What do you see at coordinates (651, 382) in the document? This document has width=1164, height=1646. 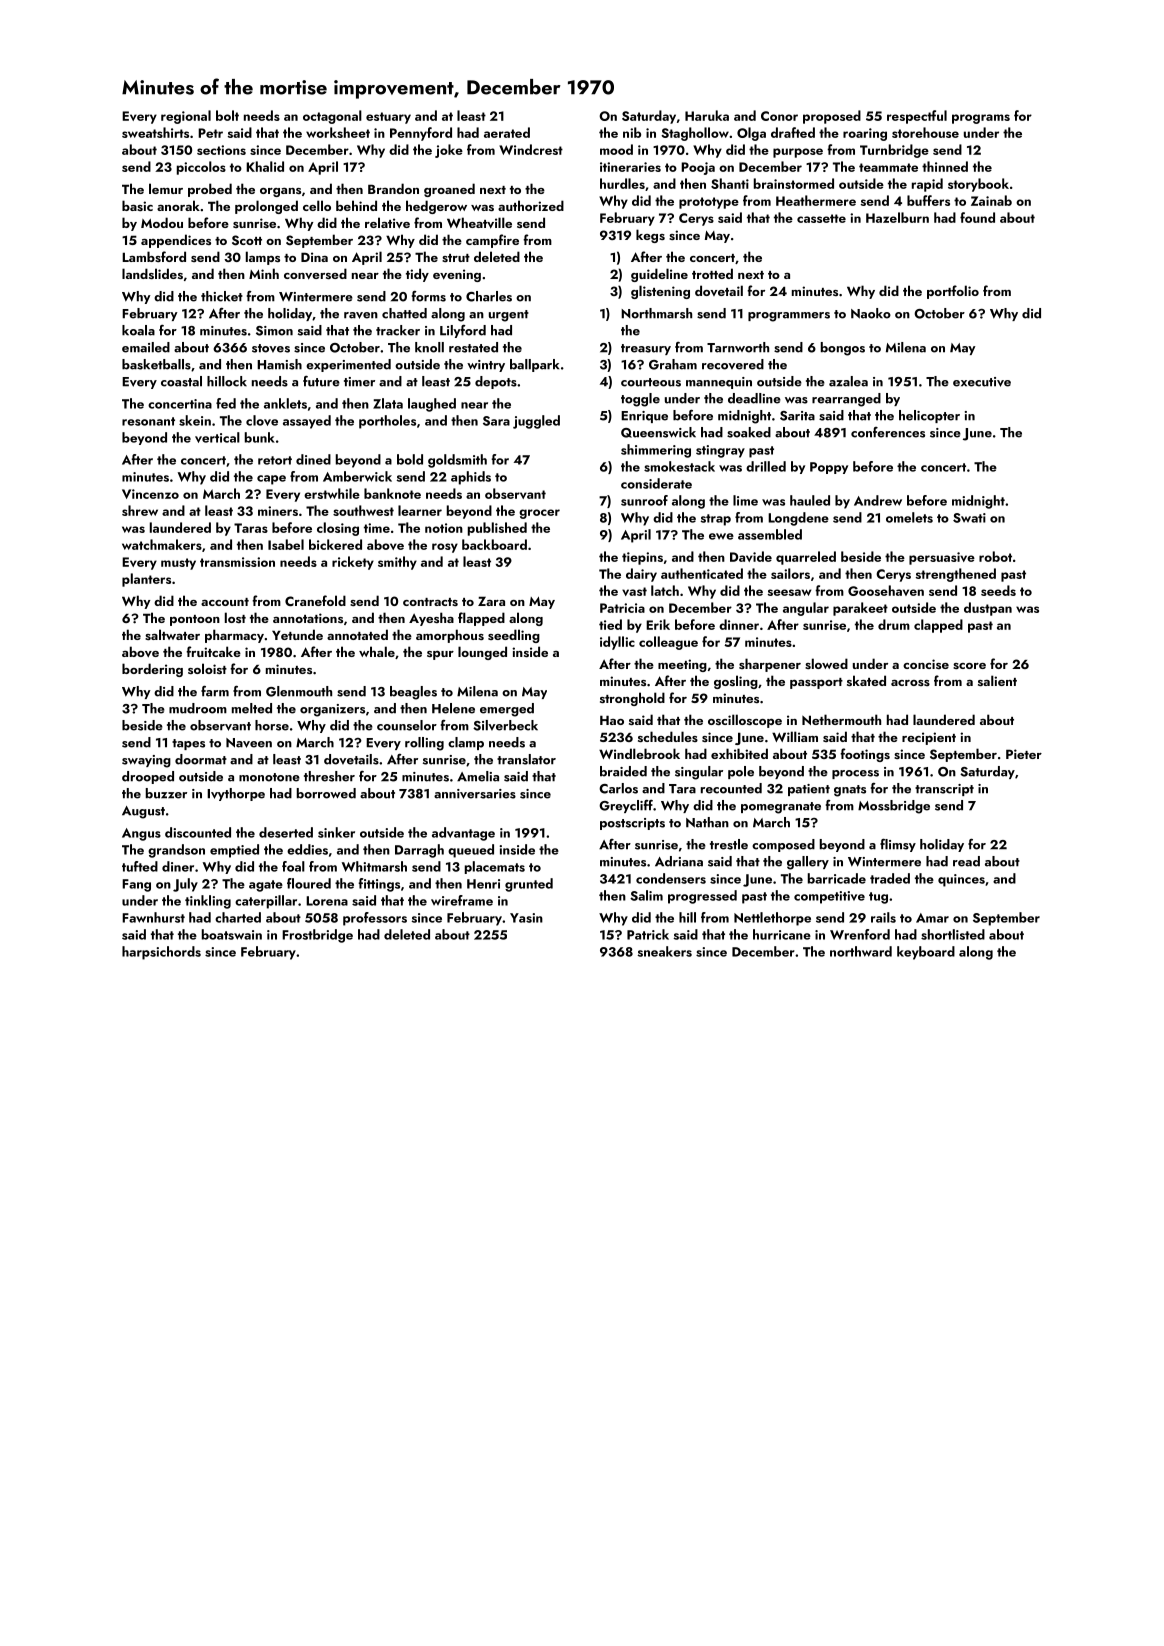 I see `courteous` at bounding box center [651, 382].
